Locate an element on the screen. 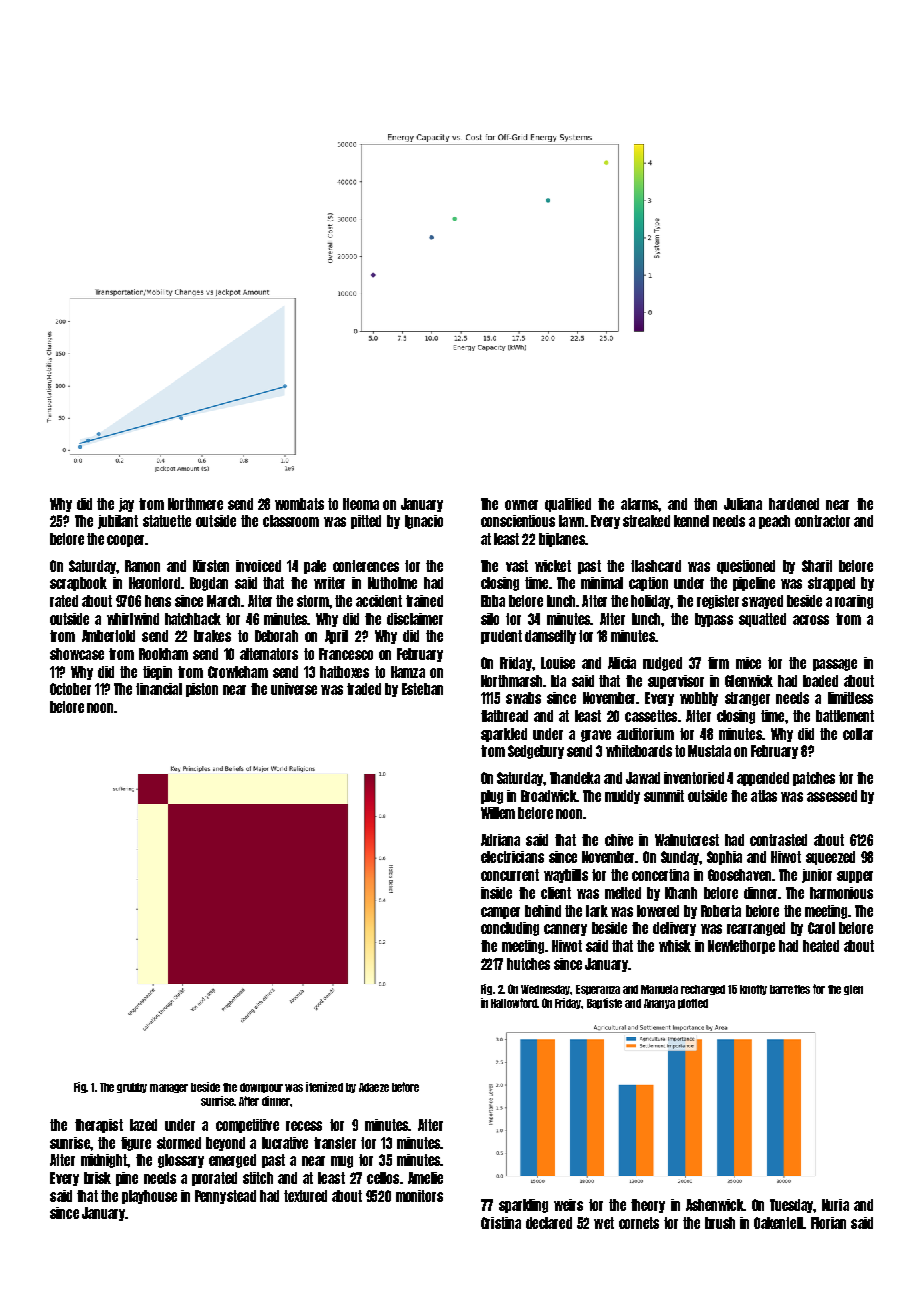  financial is located at coordinates (159, 689).
